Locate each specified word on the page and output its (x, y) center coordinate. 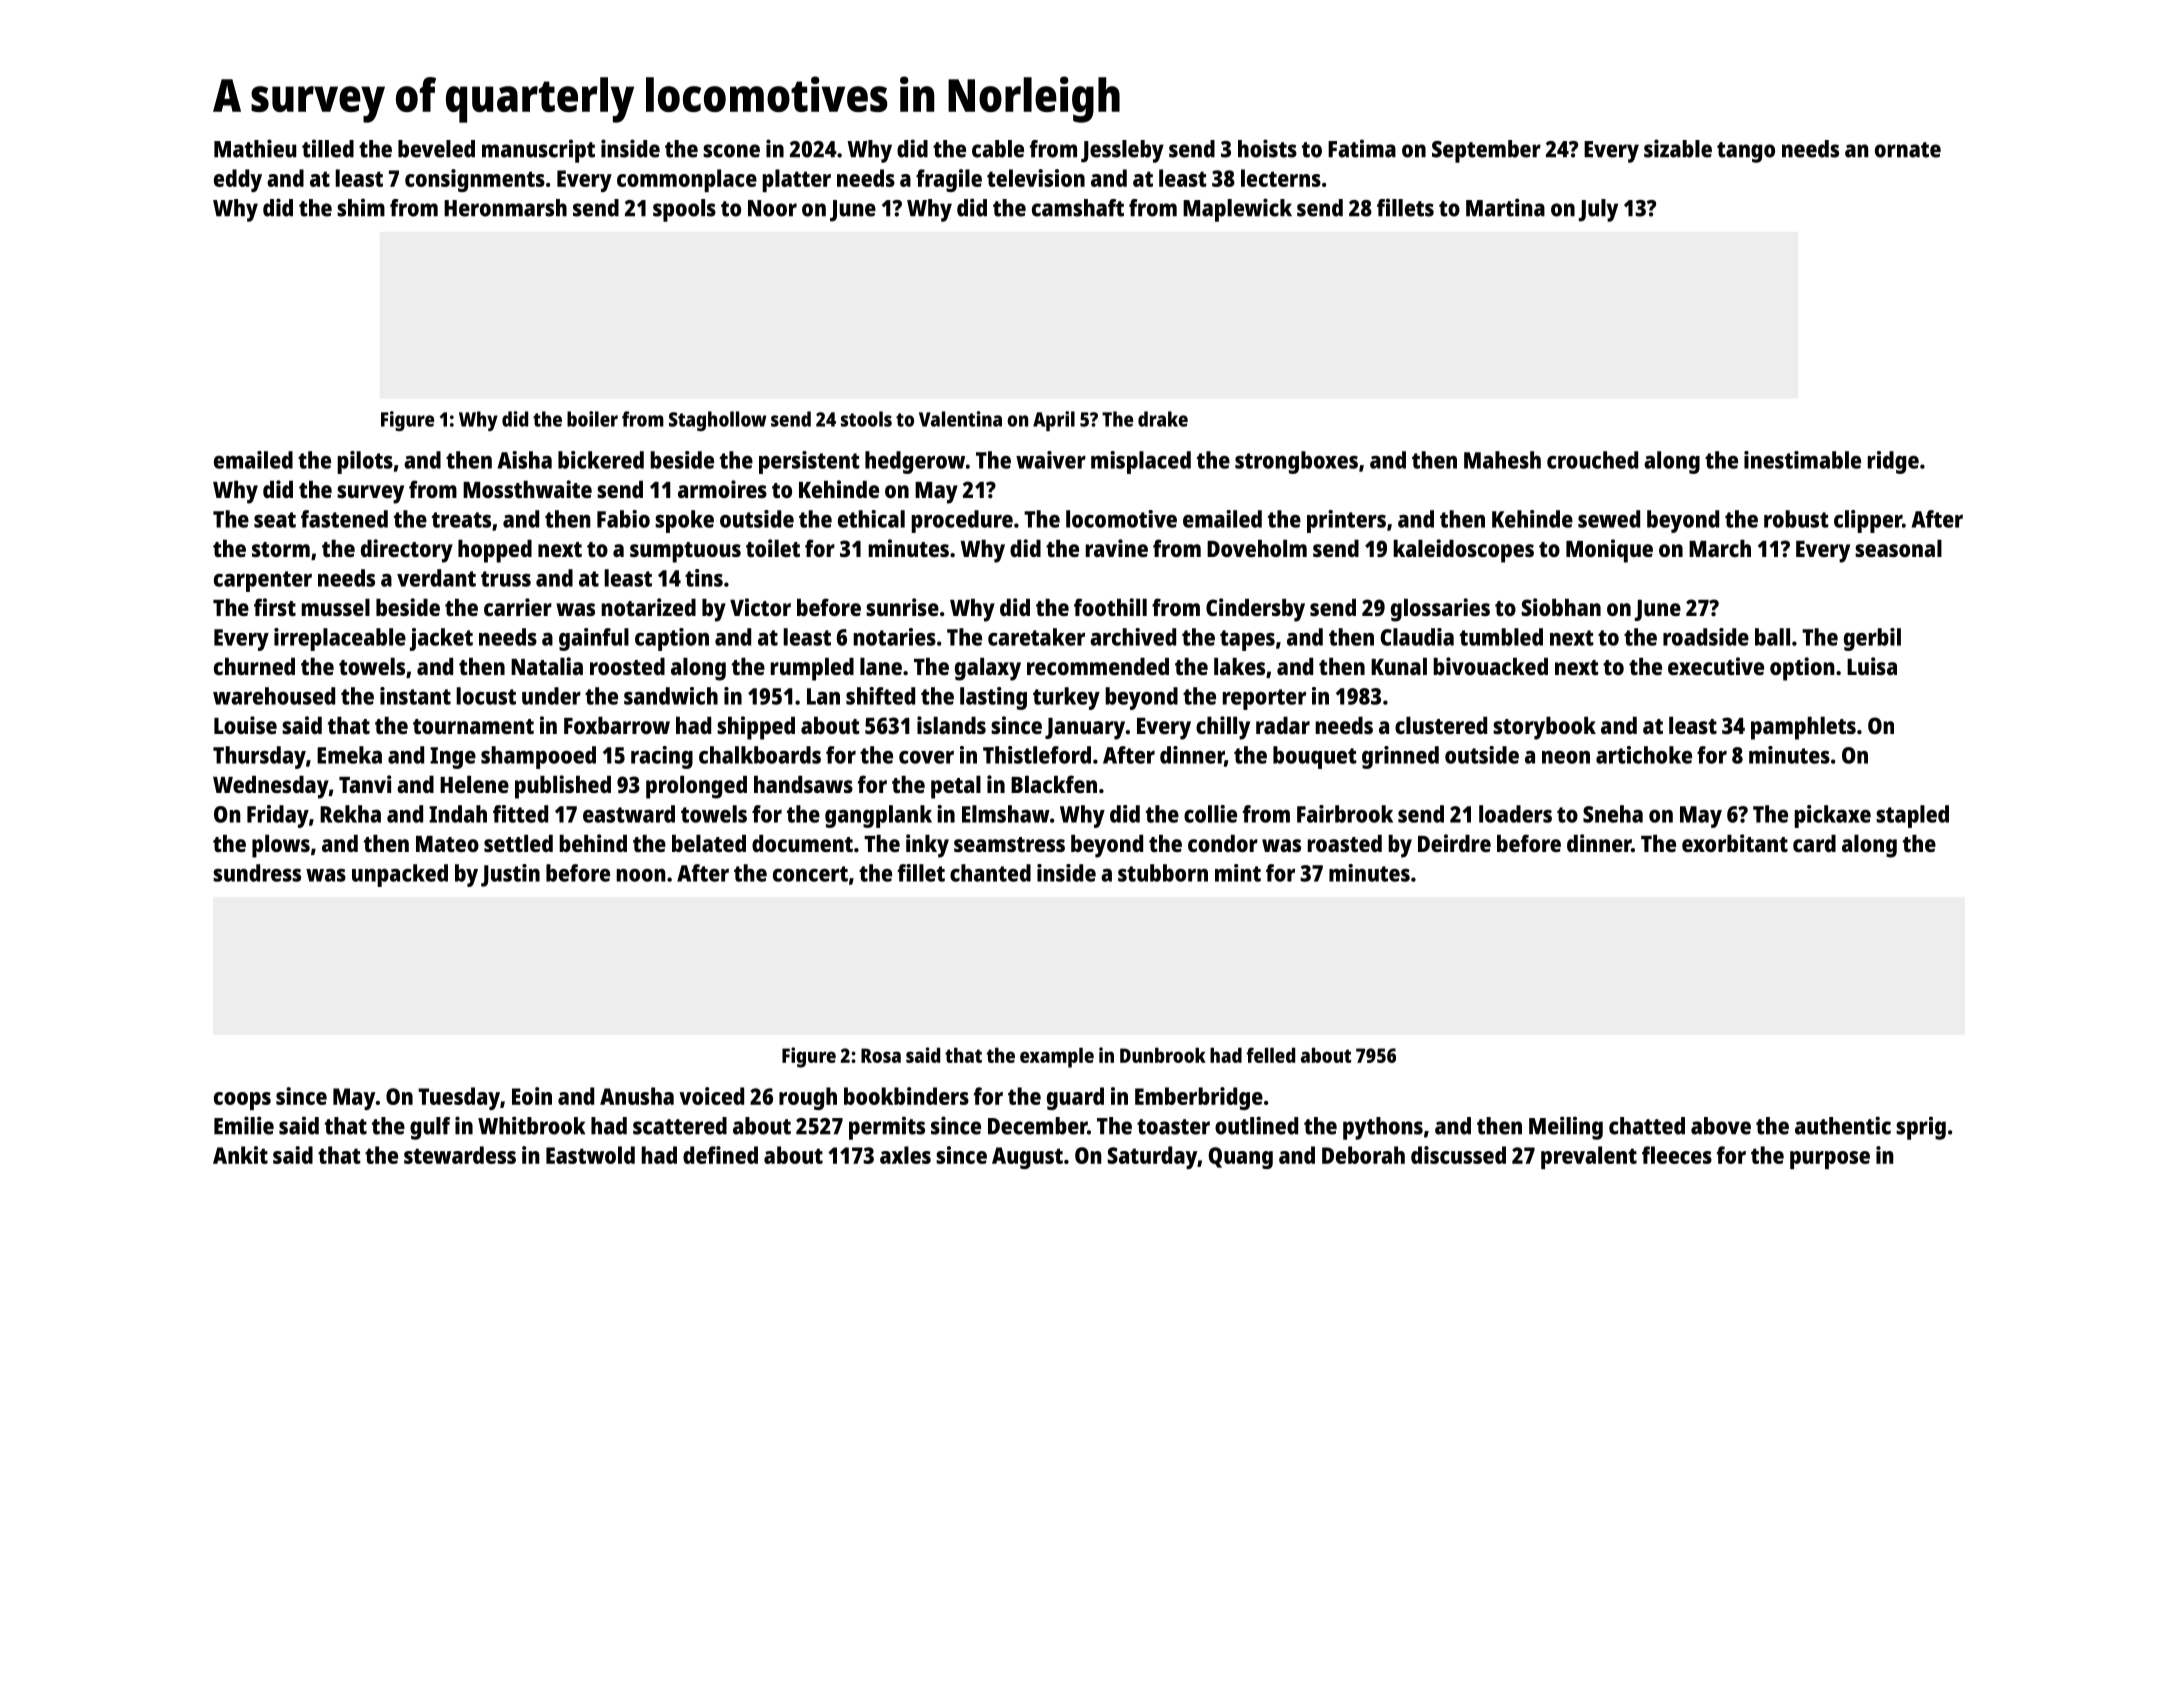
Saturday (1152, 1157)
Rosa (881, 1055)
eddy (238, 180)
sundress (257, 873)
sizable (1678, 148)
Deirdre (1454, 843)
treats (461, 520)
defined (720, 1155)
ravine (1117, 548)
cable (998, 149)
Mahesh (1502, 460)
